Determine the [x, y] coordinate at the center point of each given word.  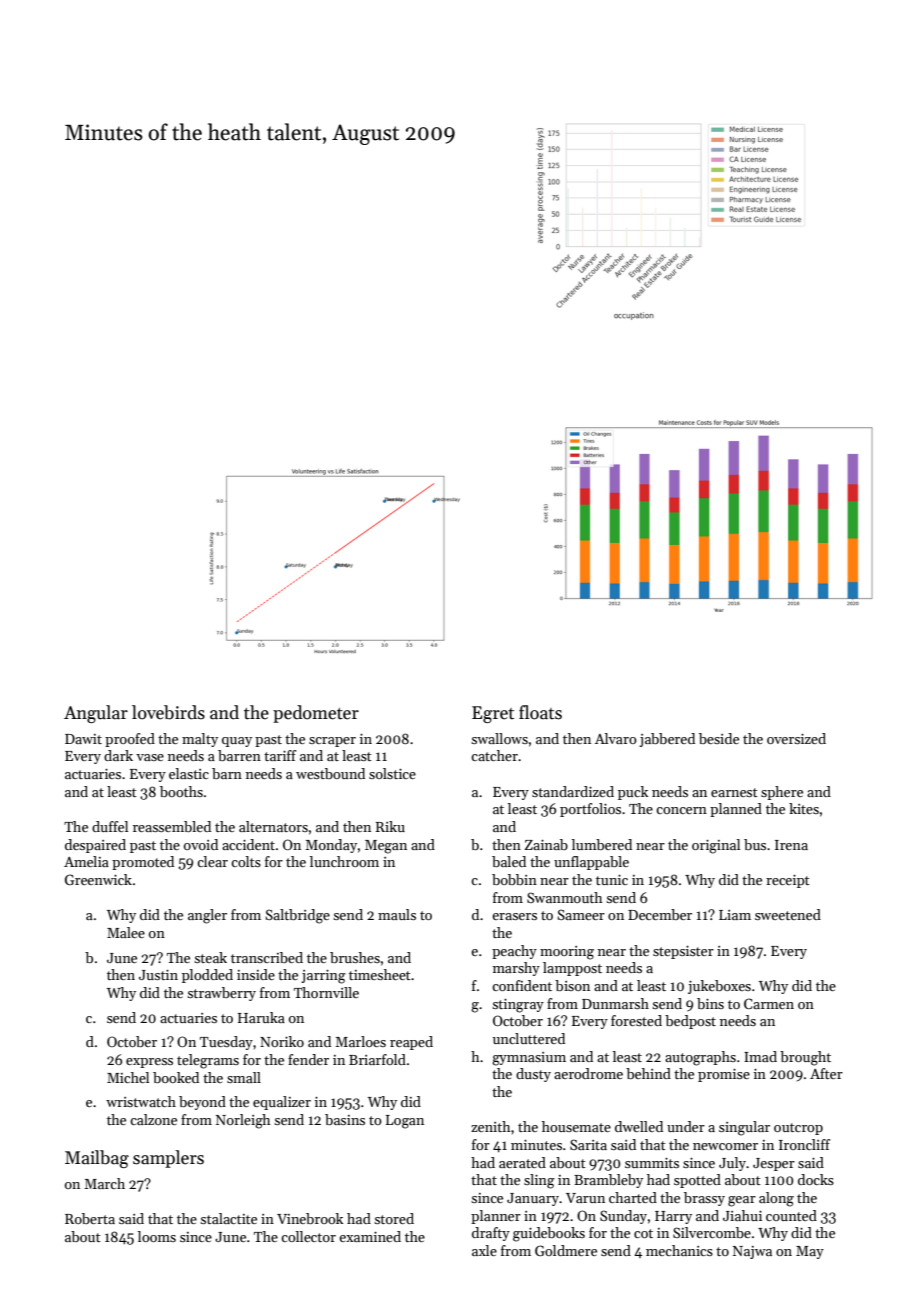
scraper [332, 742]
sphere [782, 793]
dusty [533, 1075]
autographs [700, 1058]
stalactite [228, 1218]
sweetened [788, 914]
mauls [397, 914]
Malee [126, 932]
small [244, 1077]
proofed [130, 740]
